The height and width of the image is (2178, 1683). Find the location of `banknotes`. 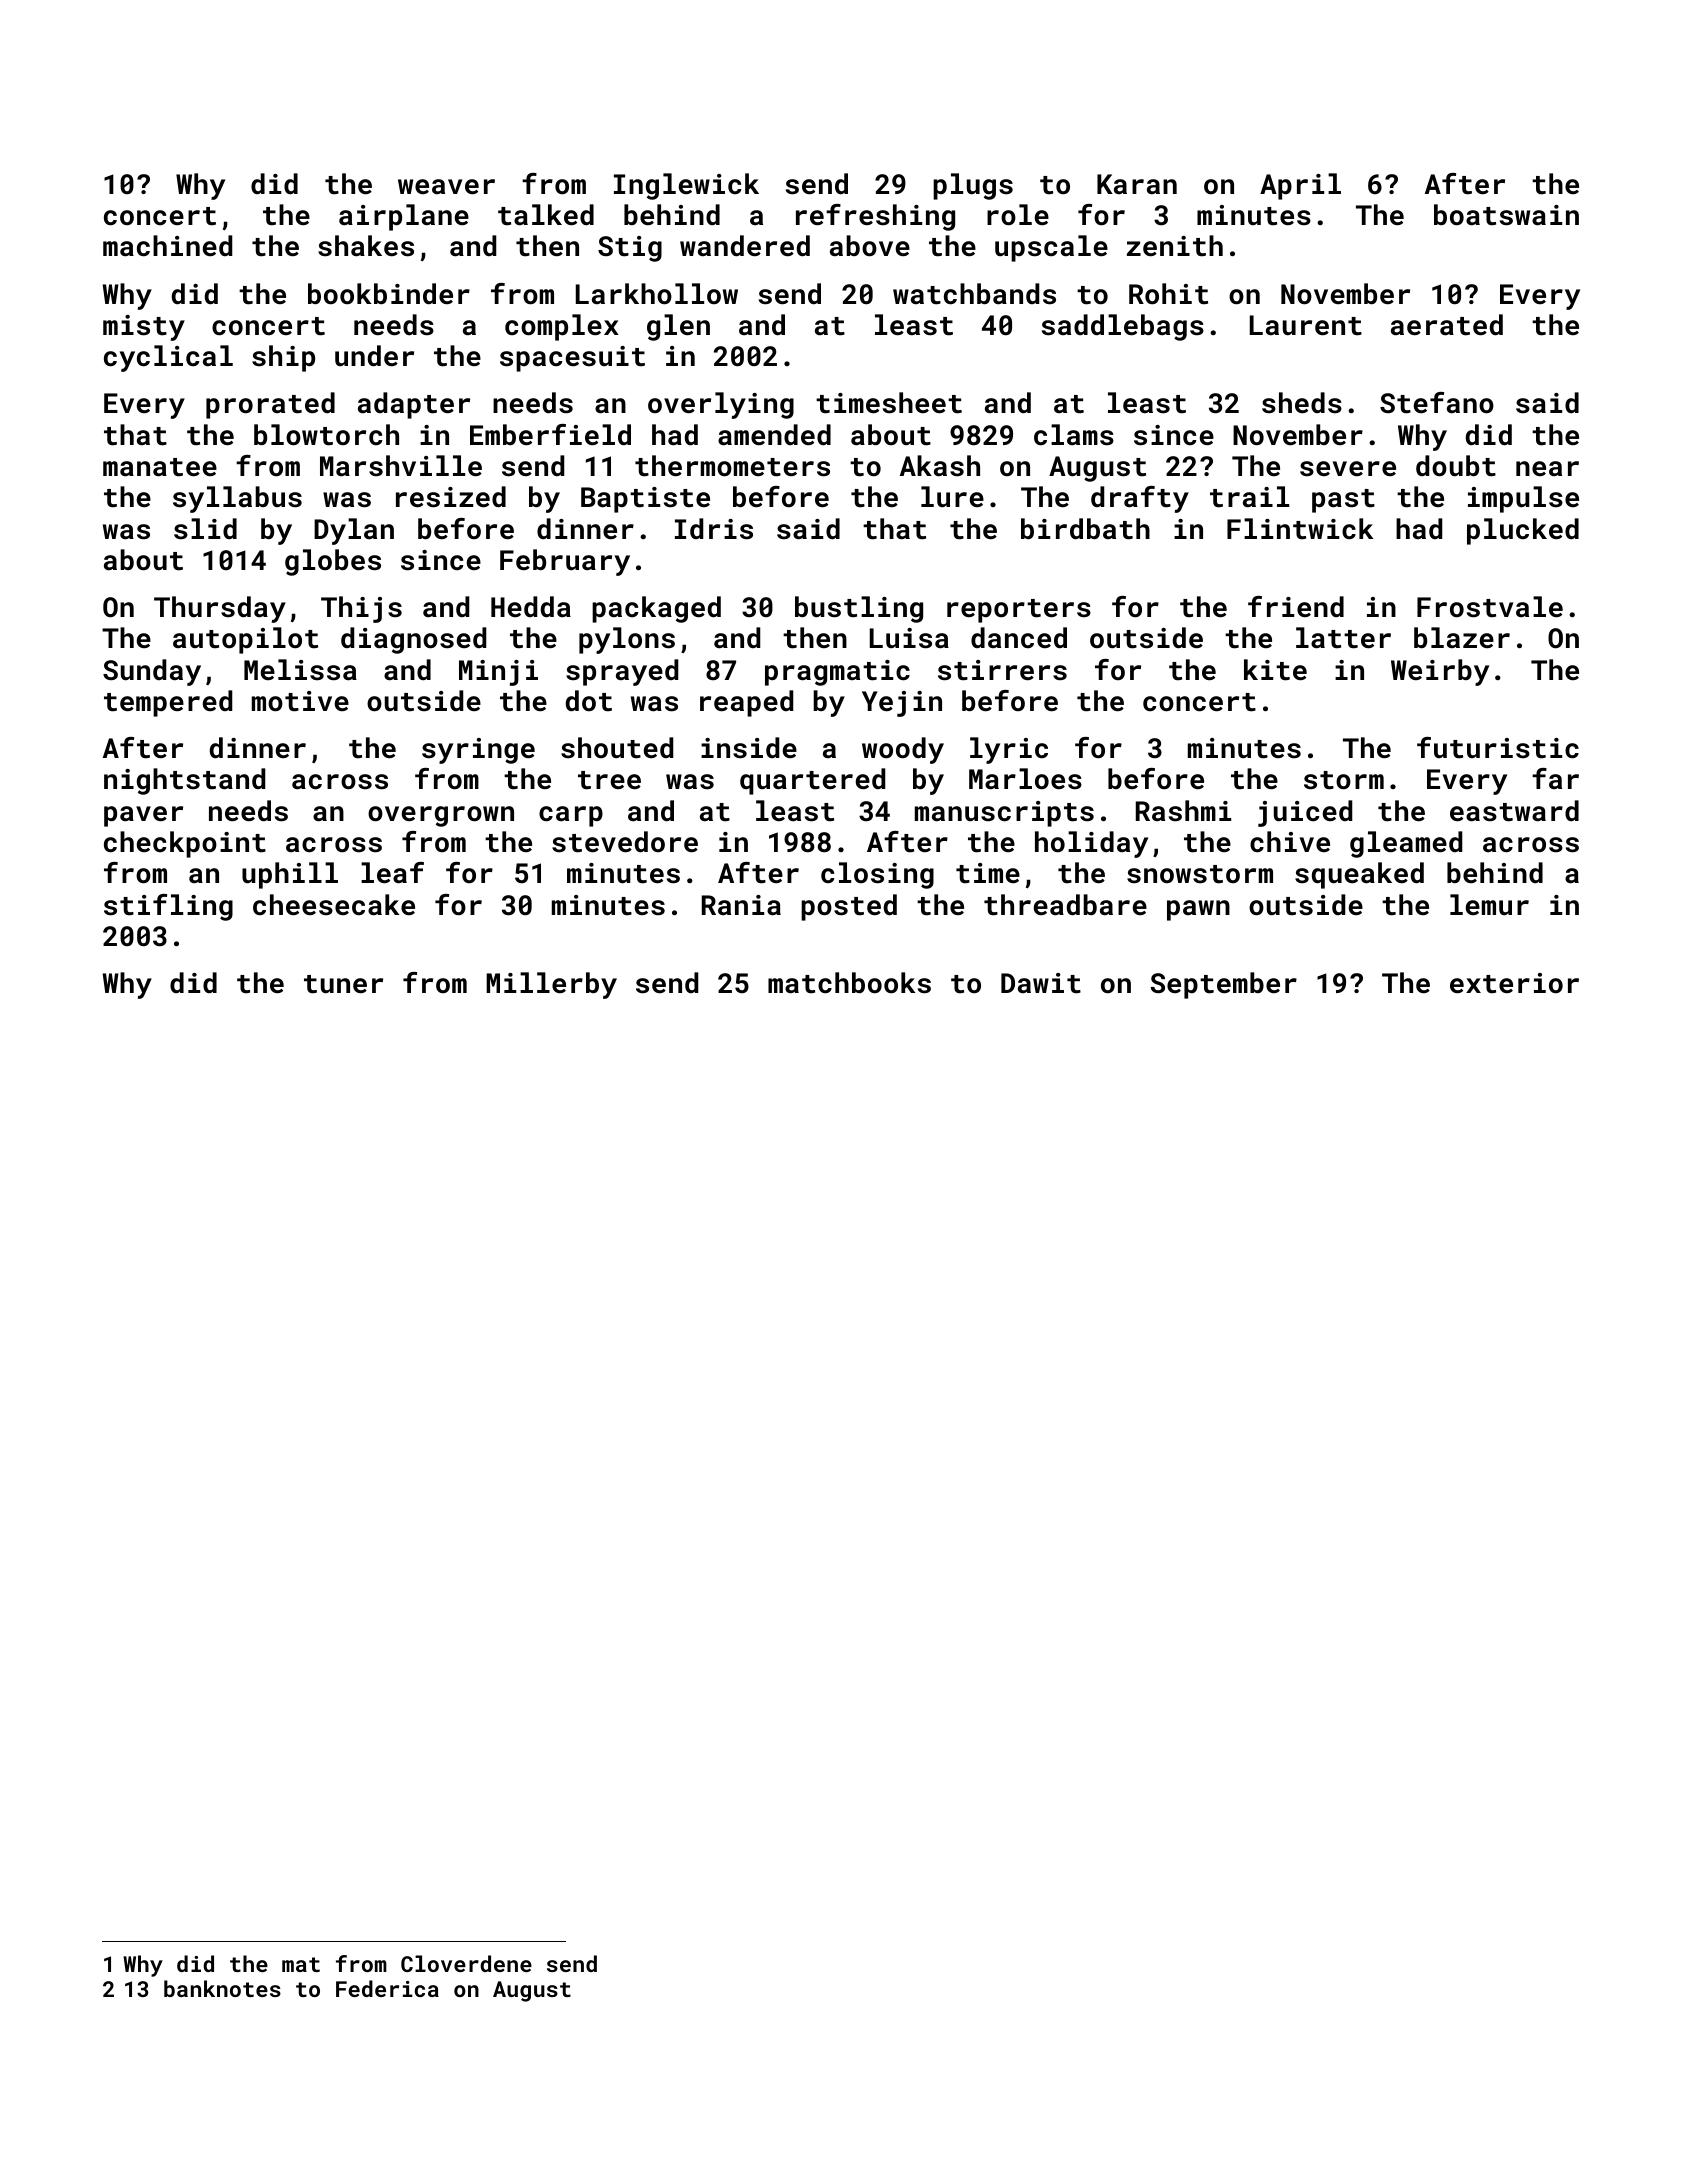

banknotes is located at coordinates (222, 1988).
